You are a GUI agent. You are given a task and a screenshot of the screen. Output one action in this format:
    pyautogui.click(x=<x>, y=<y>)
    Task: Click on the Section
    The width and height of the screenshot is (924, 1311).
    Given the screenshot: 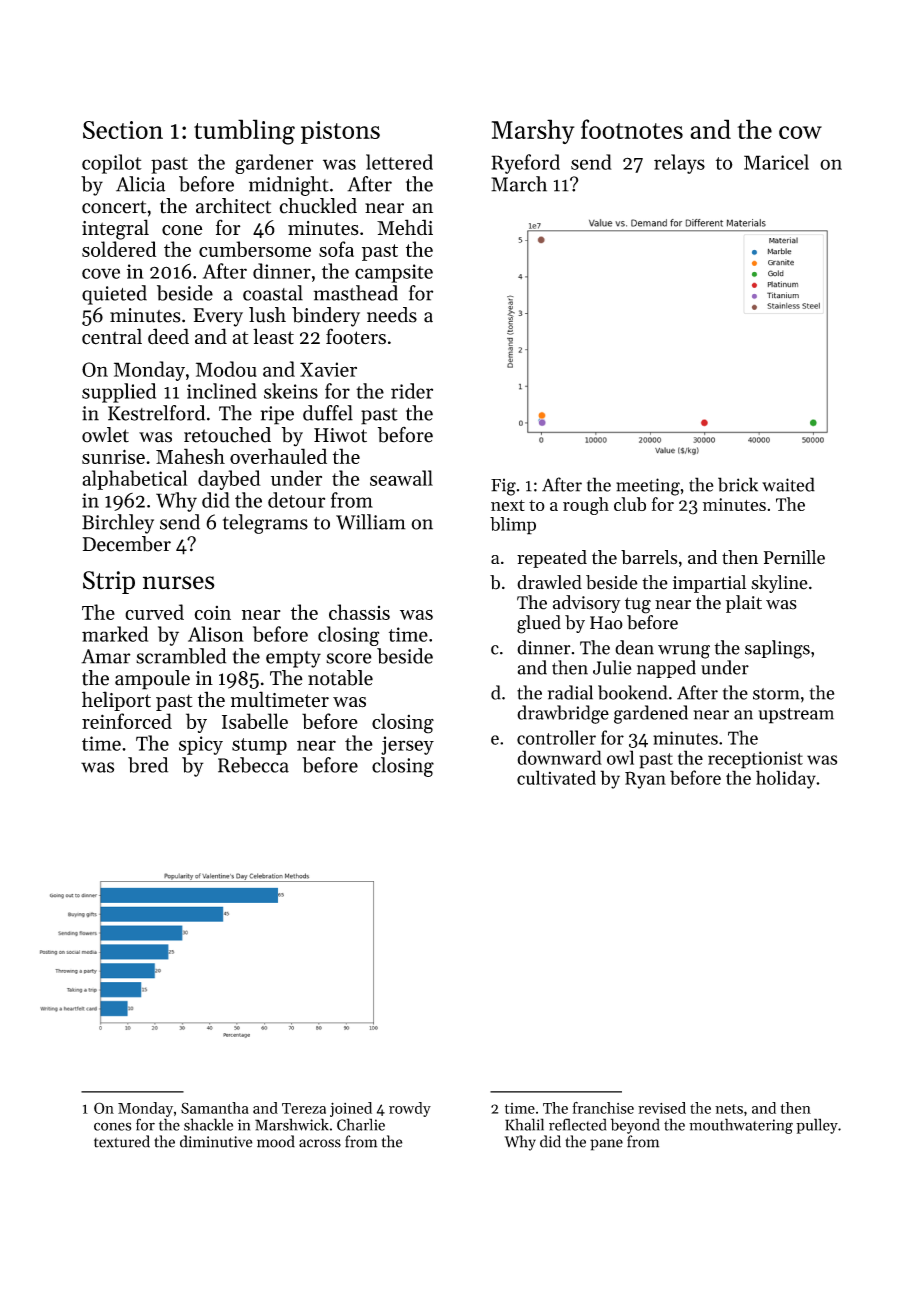 What is the action you would take?
    pyautogui.click(x=123, y=130)
